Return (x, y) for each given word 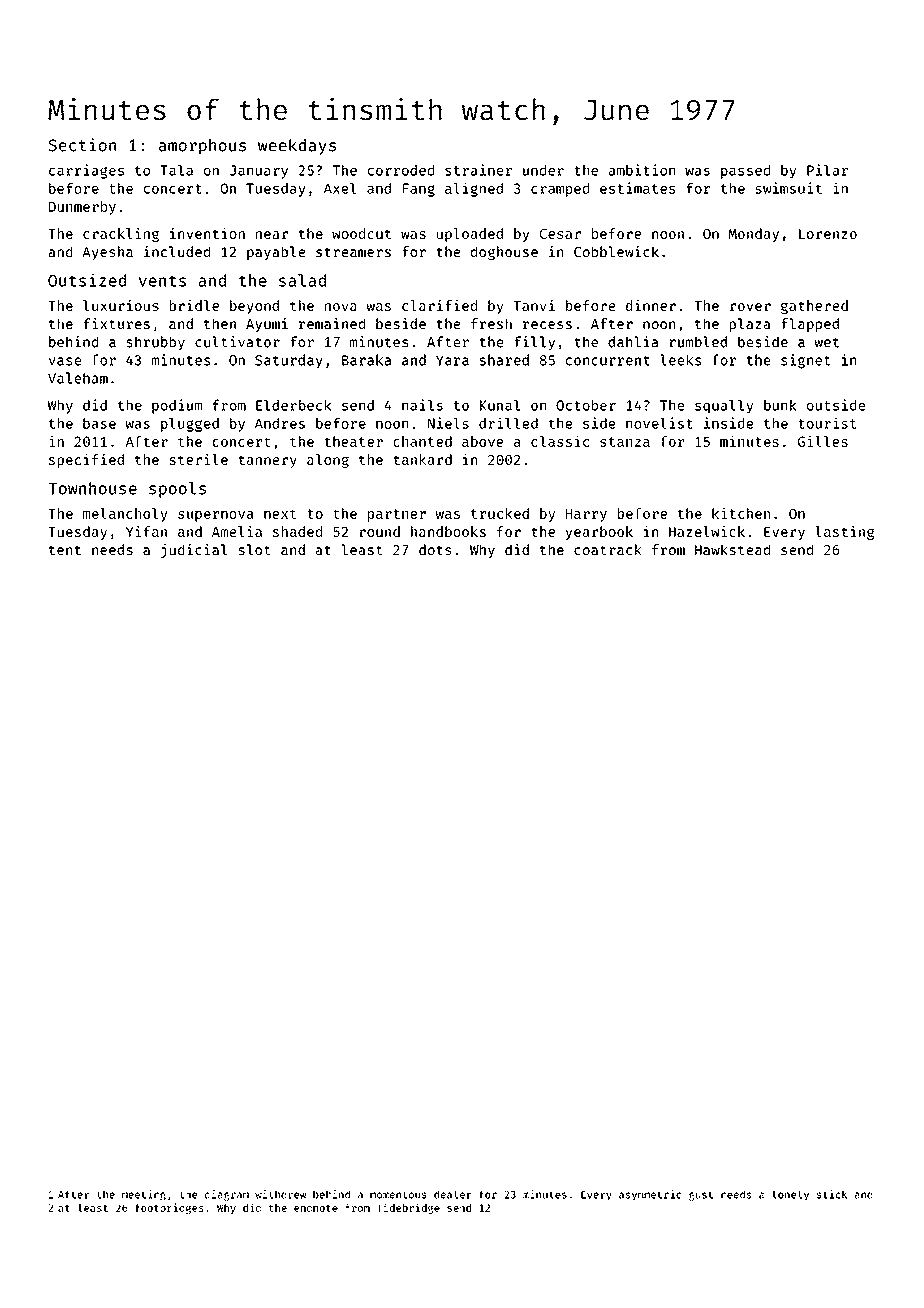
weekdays (297, 146)
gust (701, 1196)
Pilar (827, 170)
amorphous (202, 147)
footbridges (169, 1208)
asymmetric (650, 1195)
